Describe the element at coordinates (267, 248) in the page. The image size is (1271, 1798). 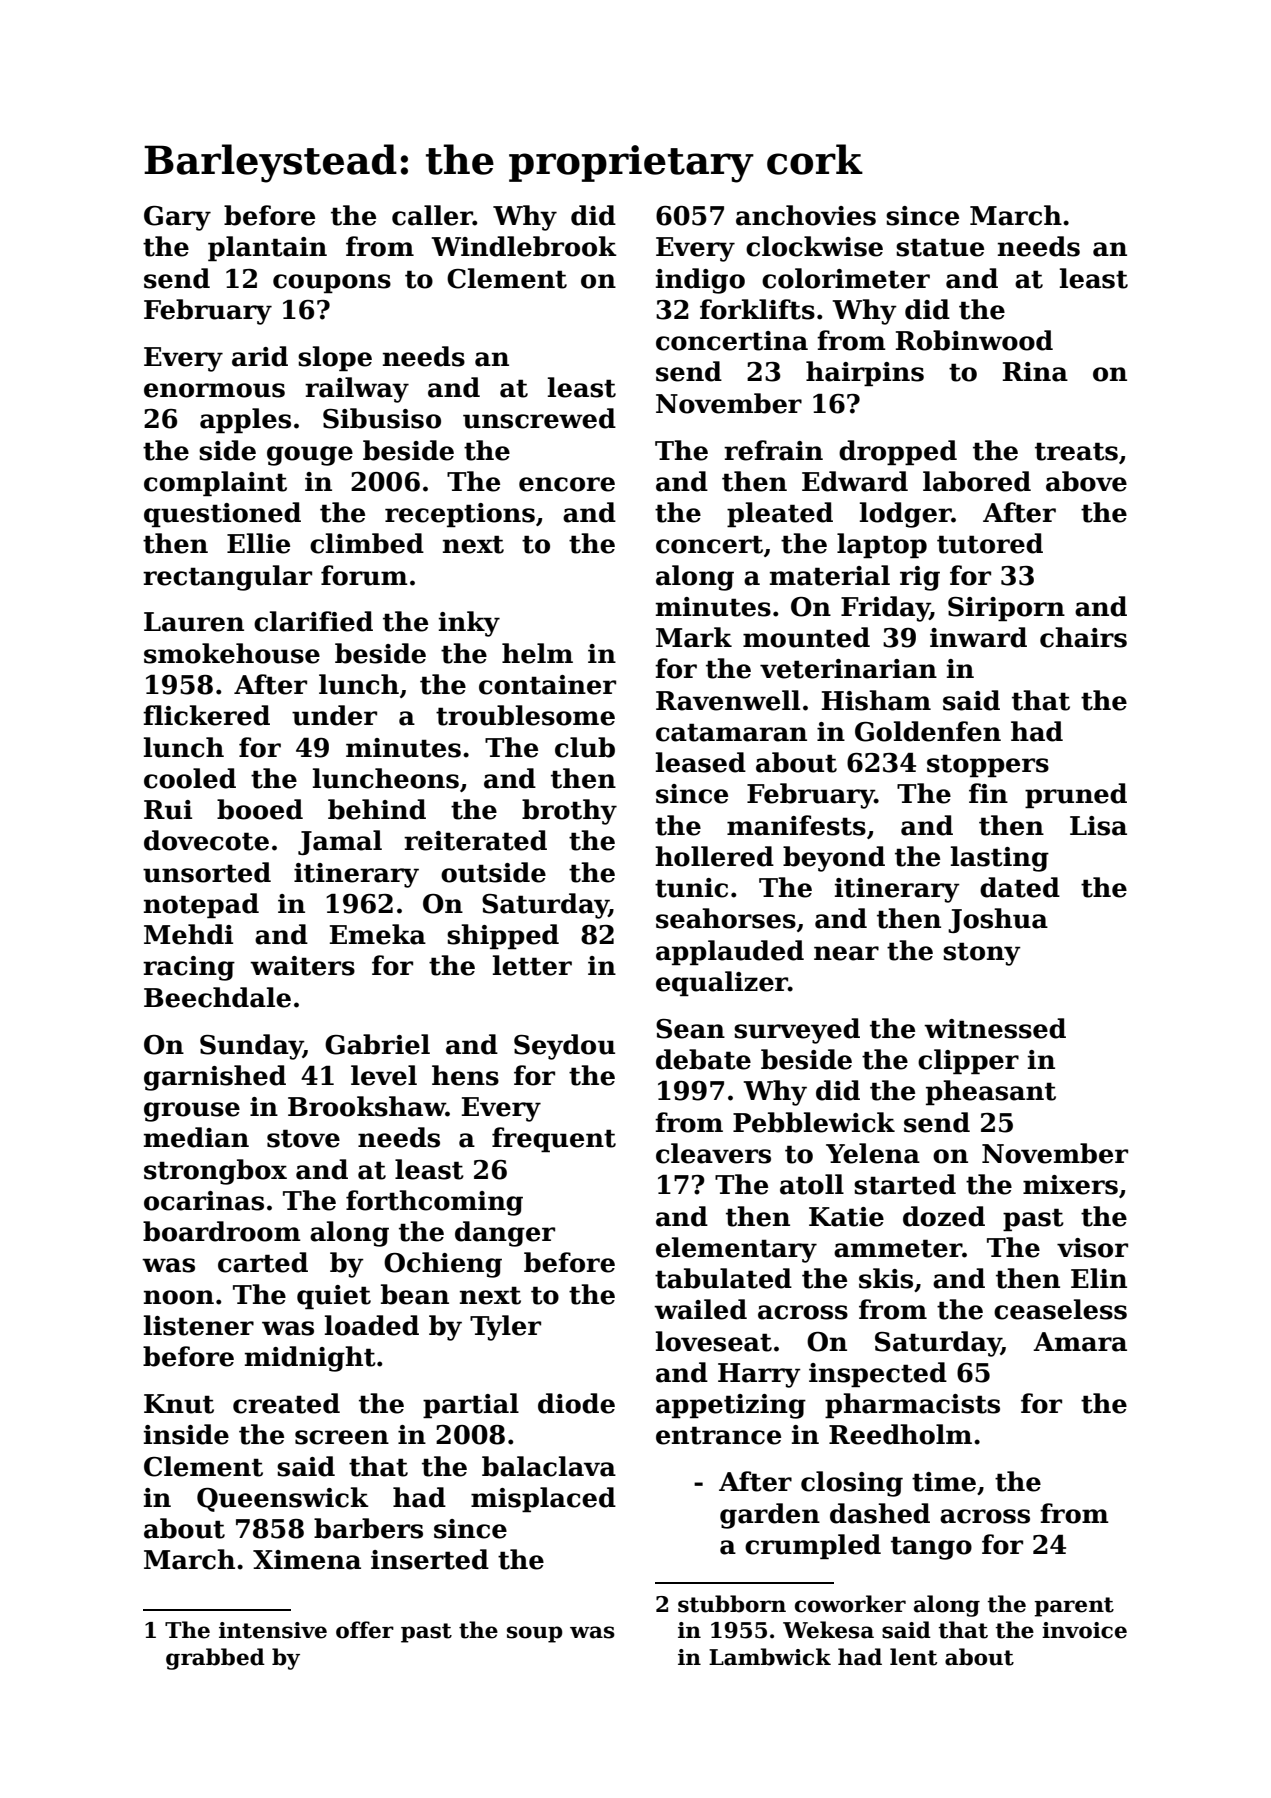
I see `plantain` at that location.
